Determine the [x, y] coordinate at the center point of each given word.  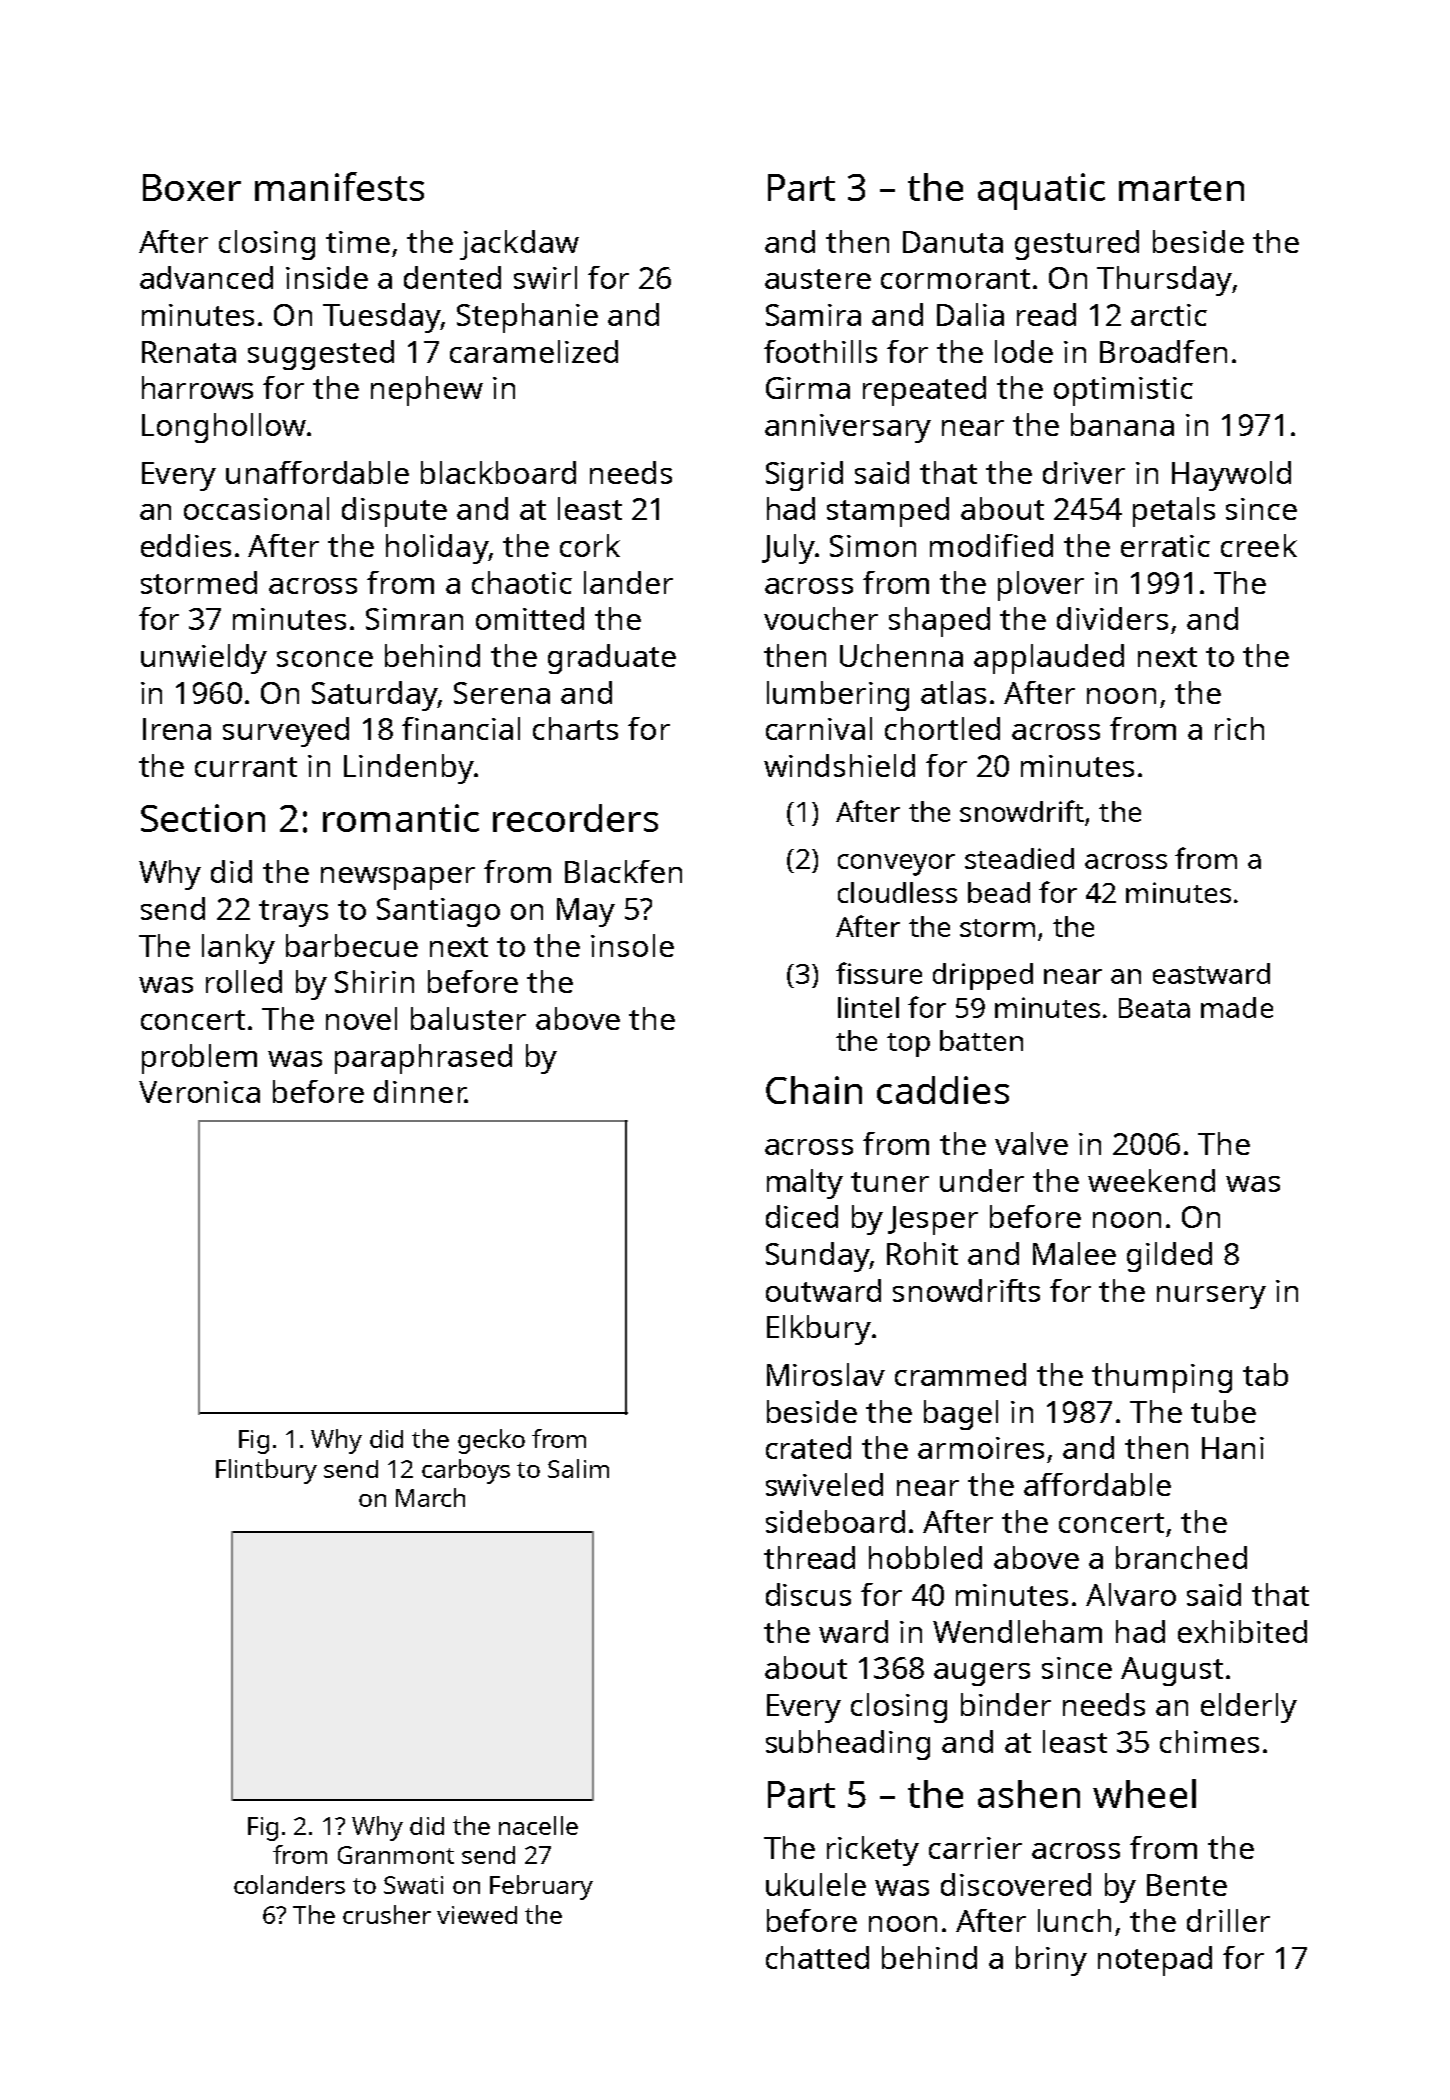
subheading [848, 1745]
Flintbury [266, 1471]
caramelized [534, 351]
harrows [197, 387]
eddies [186, 545]
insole [632, 945]
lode [1024, 351]
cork [590, 545]
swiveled [824, 1484]
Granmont [396, 1855]
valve [1031, 1143]
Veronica [199, 1092]
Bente [1187, 1885]
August [1172, 1671]
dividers [1112, 618]
